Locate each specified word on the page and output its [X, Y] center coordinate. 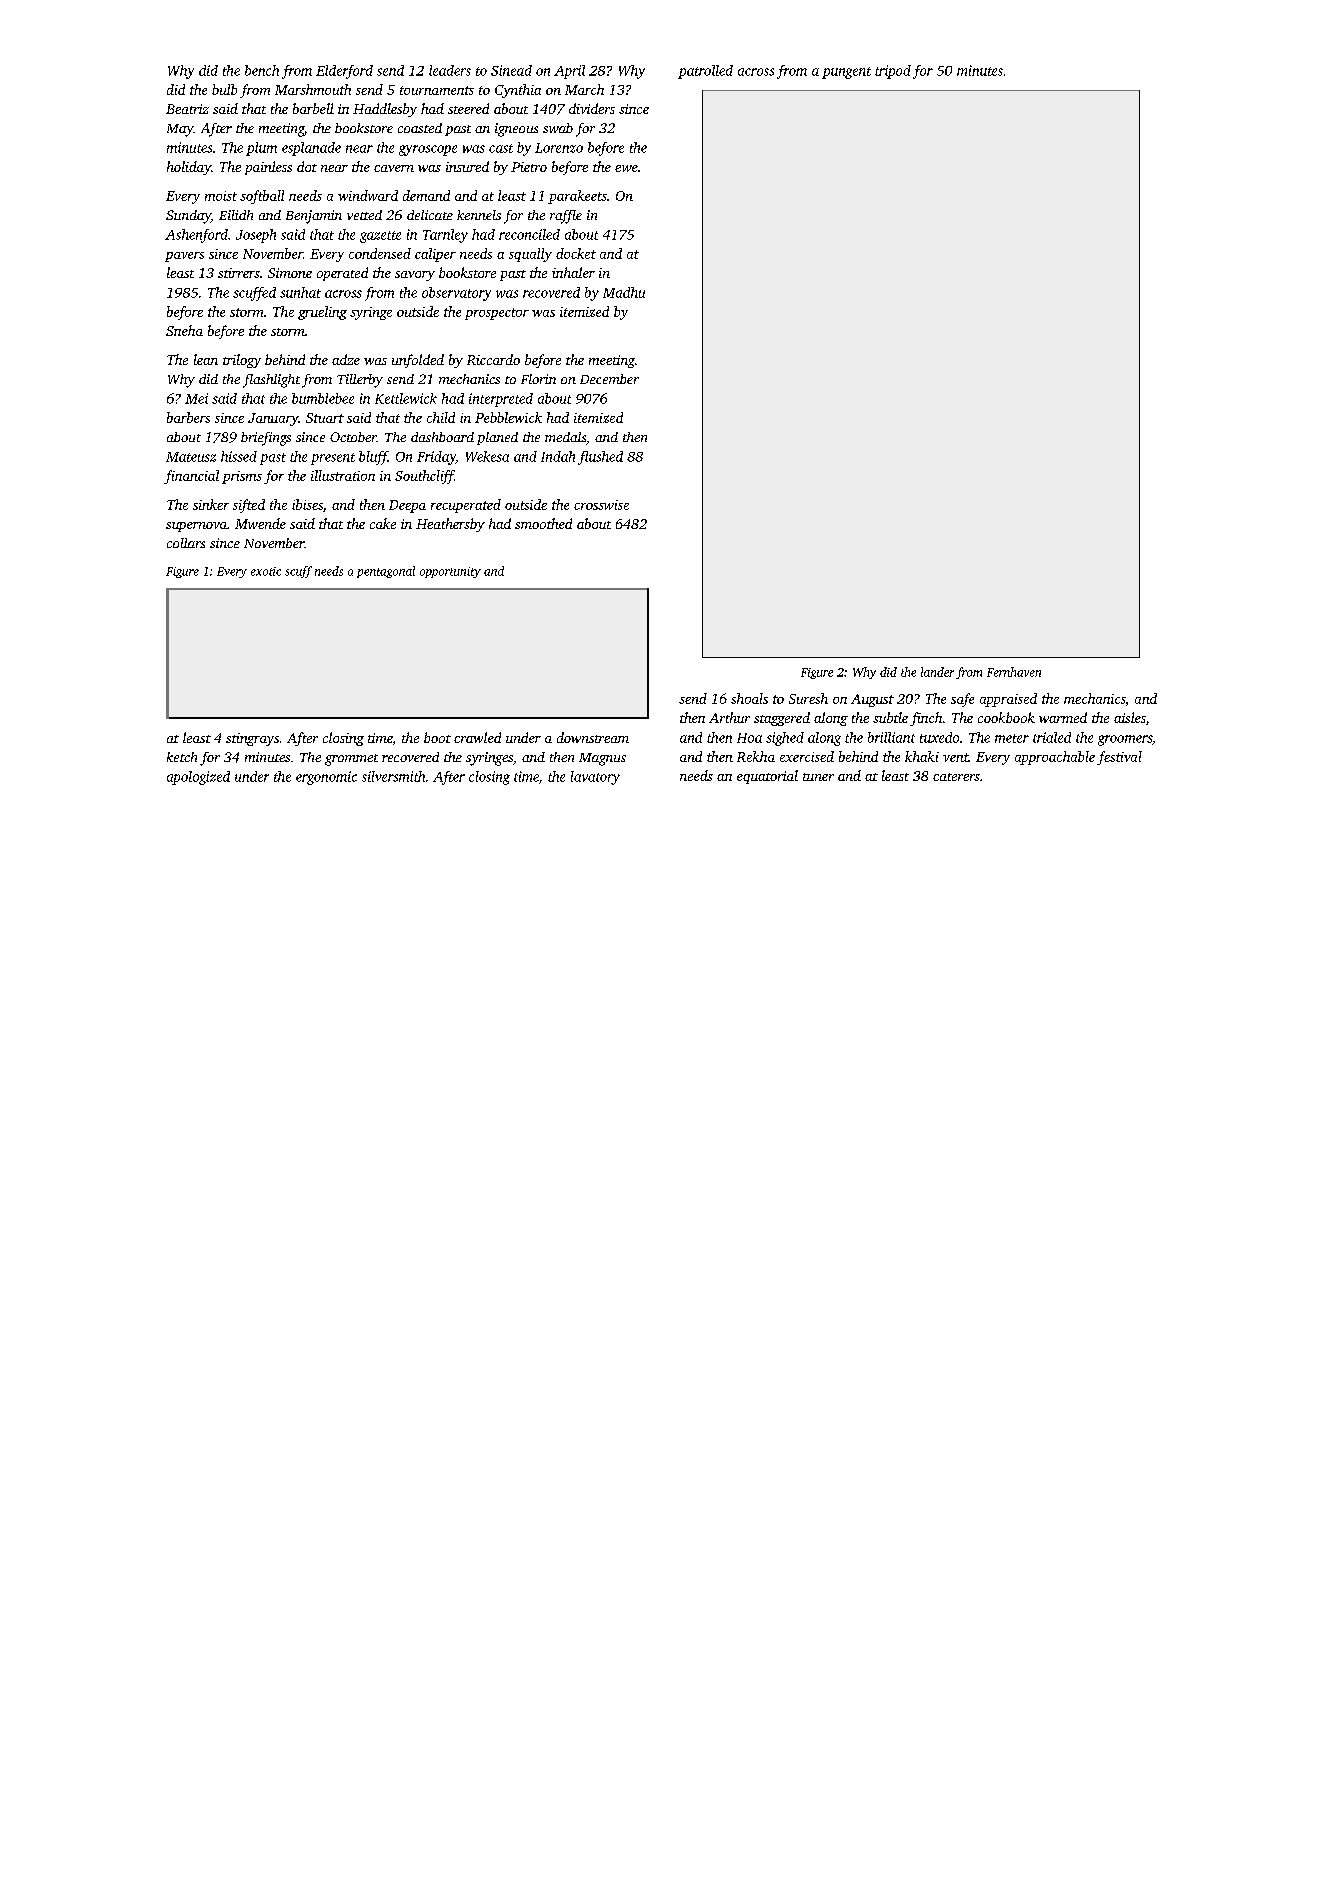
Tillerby [360, 381]
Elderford [344, 72]
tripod [893, 72]
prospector [497, 314]
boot [437, 737]
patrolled [705, 72]
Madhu [624, 292]
